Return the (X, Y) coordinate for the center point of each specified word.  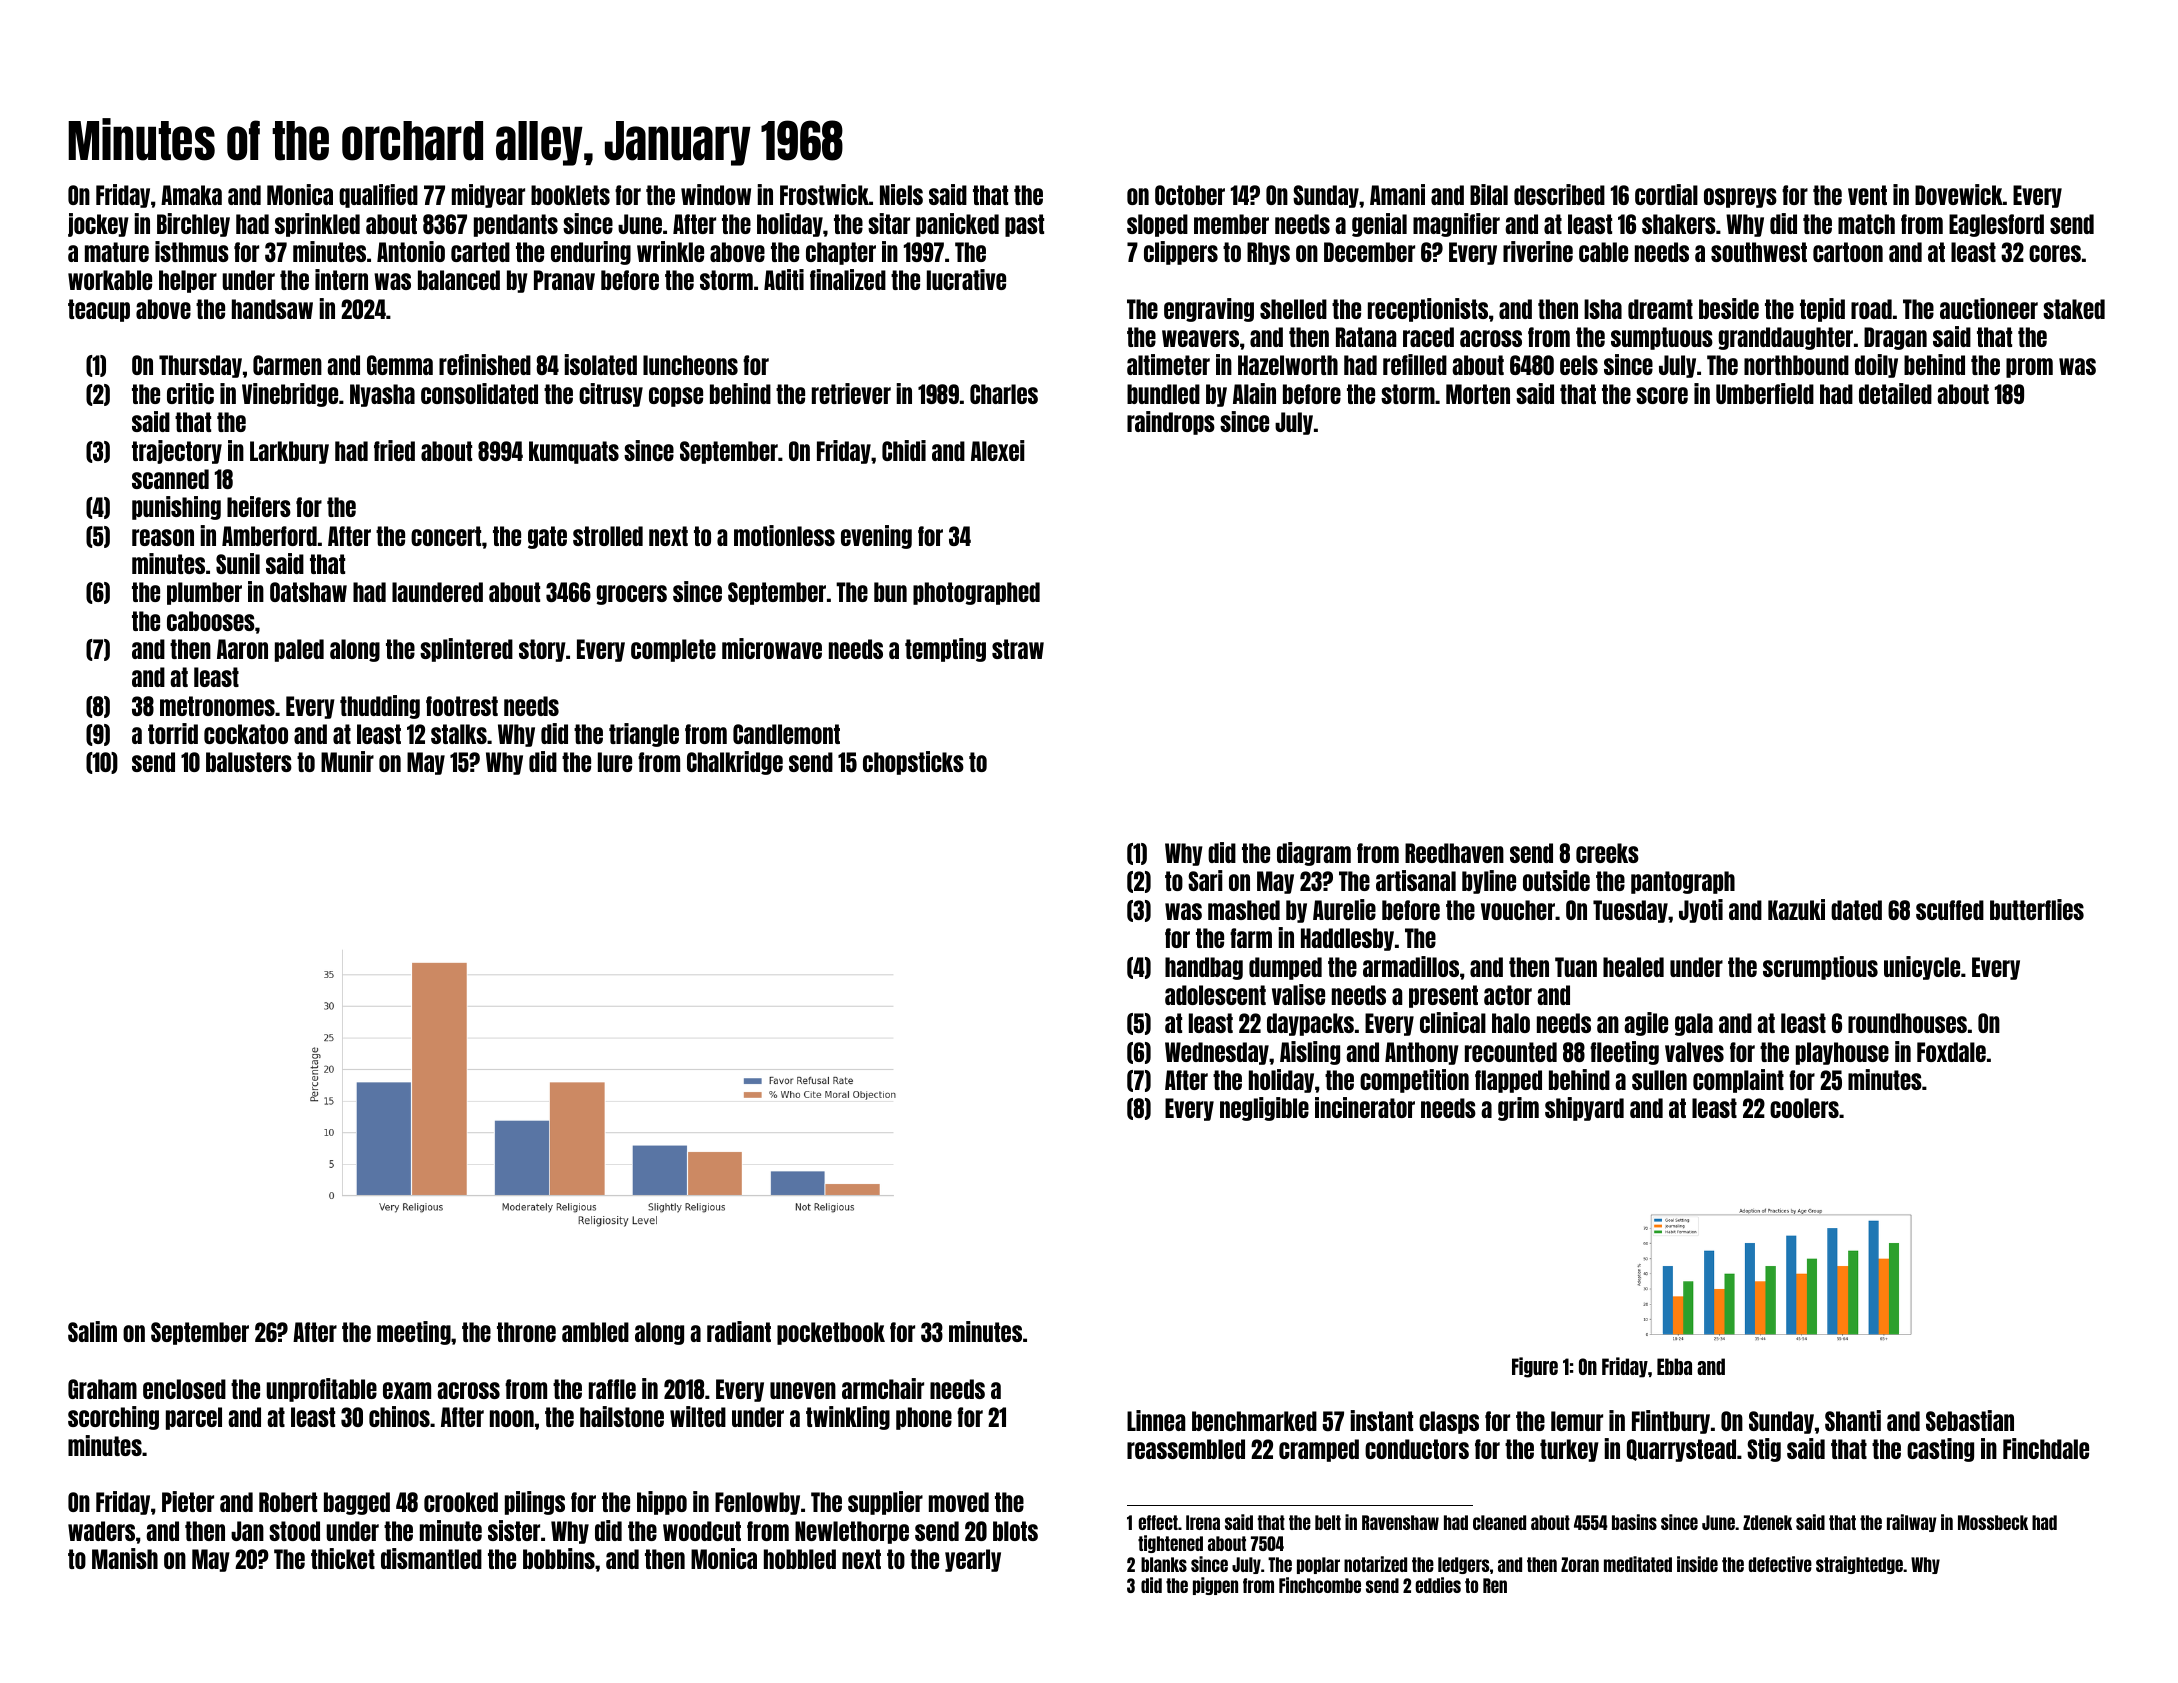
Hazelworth (1288, 365)
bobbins (559, 1558)
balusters (249, 762)
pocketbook (831, 1333)
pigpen (1215, 1586)
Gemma (400, 365)
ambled (595, 1332)
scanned (170, 479)
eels (1579, 365)
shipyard (1584, 1109)
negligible (1264, 1109)
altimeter (1168, 364)
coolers (1804, 1108)
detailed (1895, 393)
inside (1697, 1564)
